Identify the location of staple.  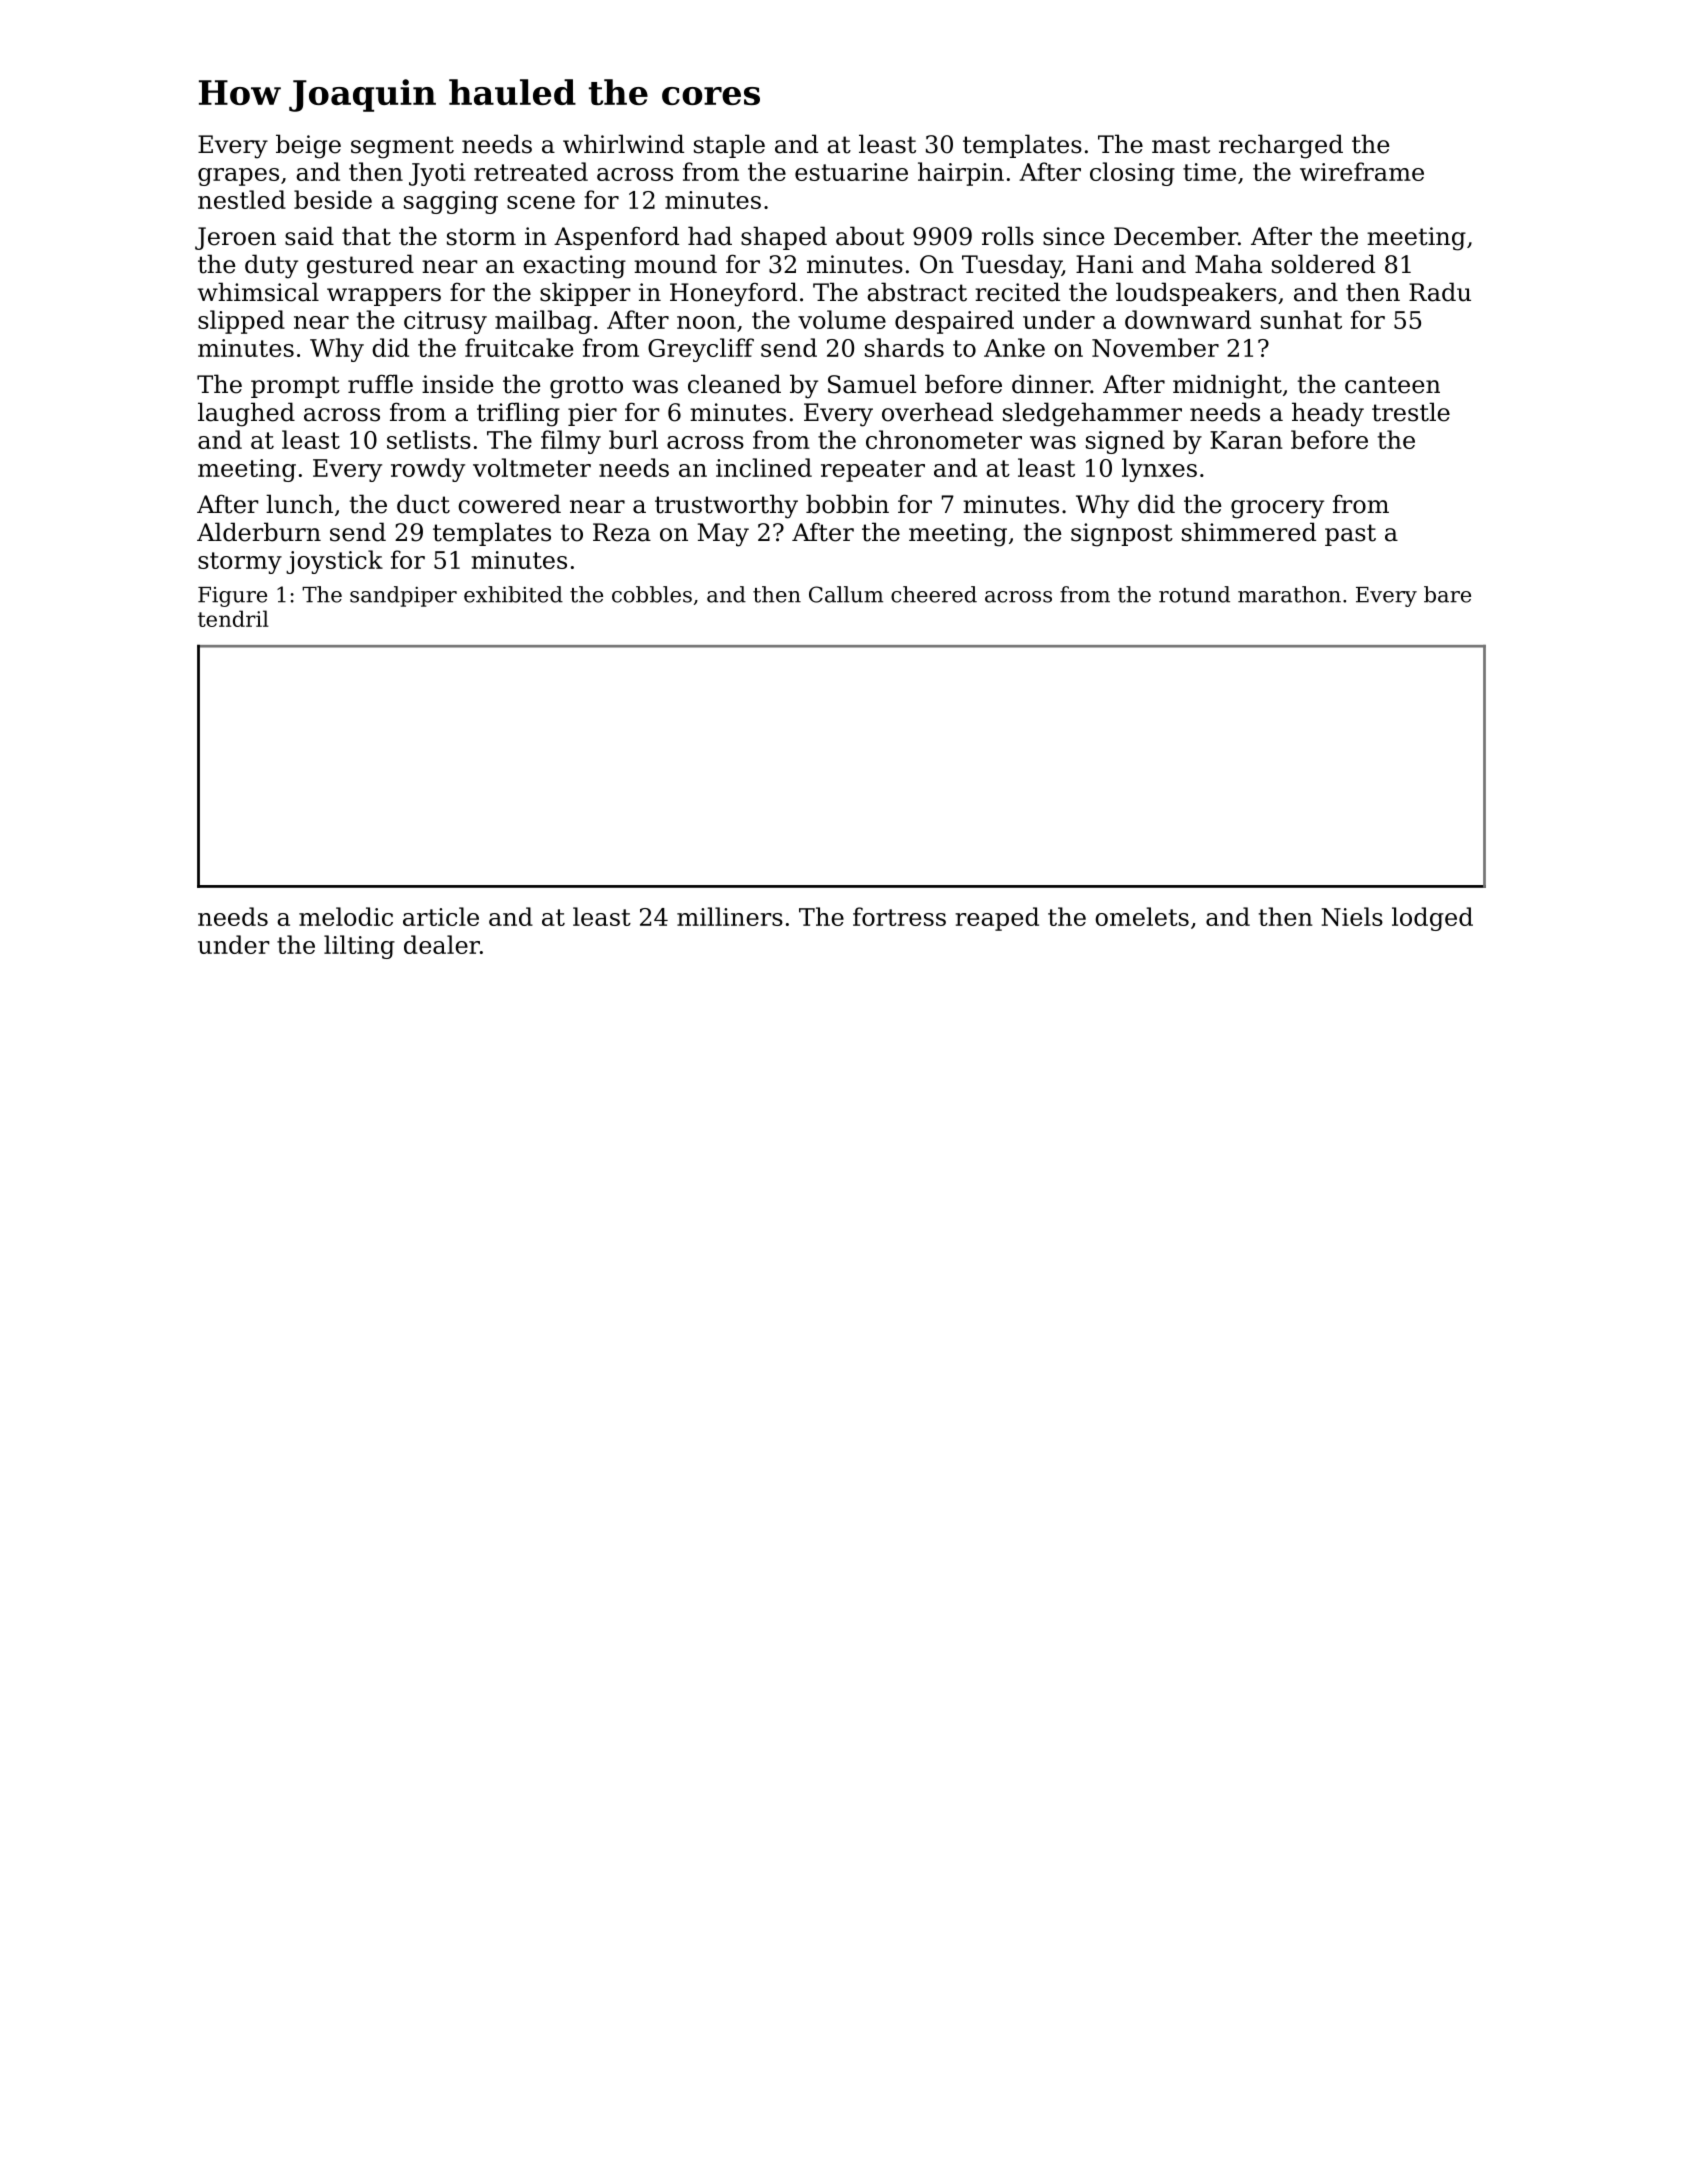
(729, 146).
